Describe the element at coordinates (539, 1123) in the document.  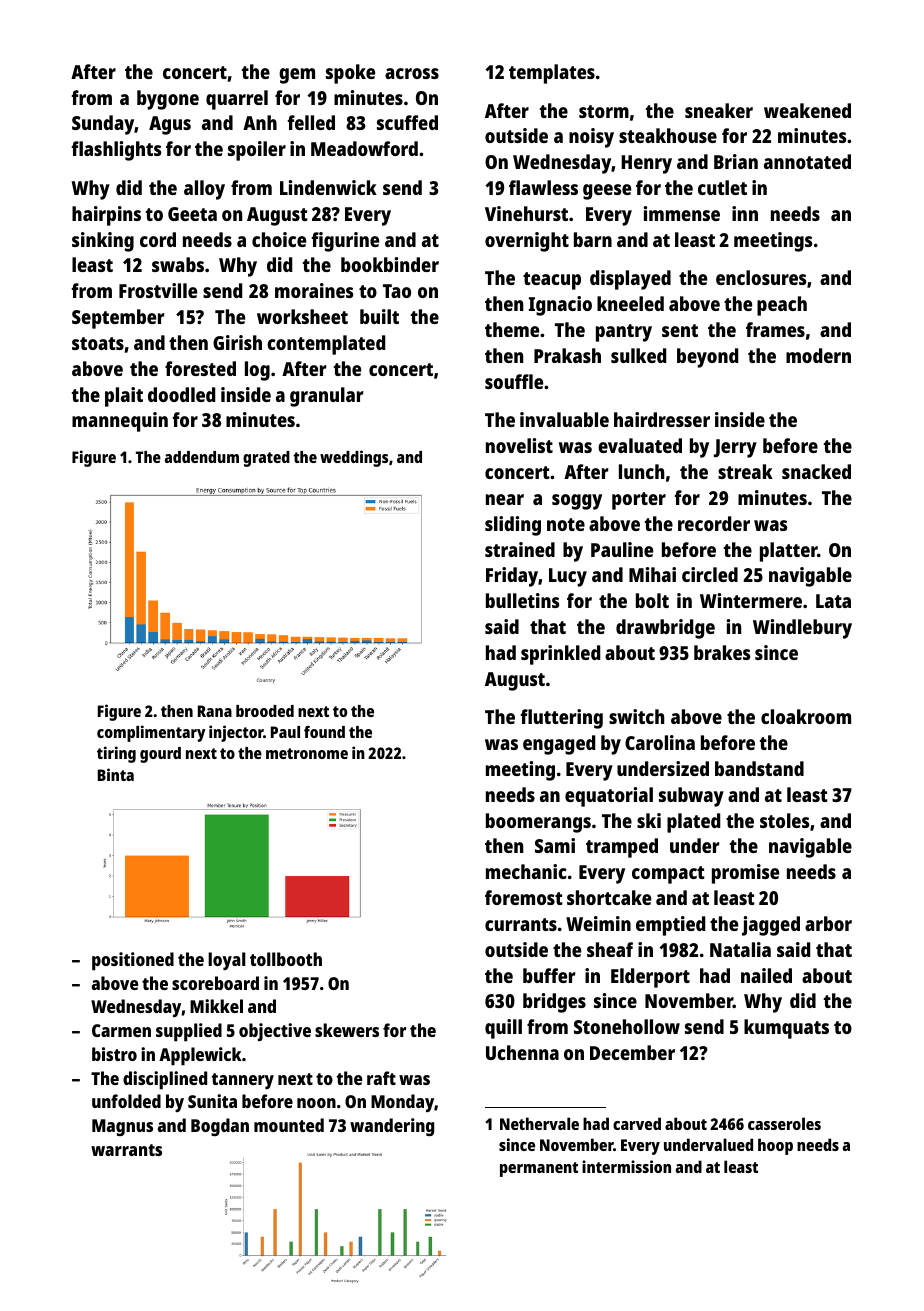
I see `Nethervale` at that location.
